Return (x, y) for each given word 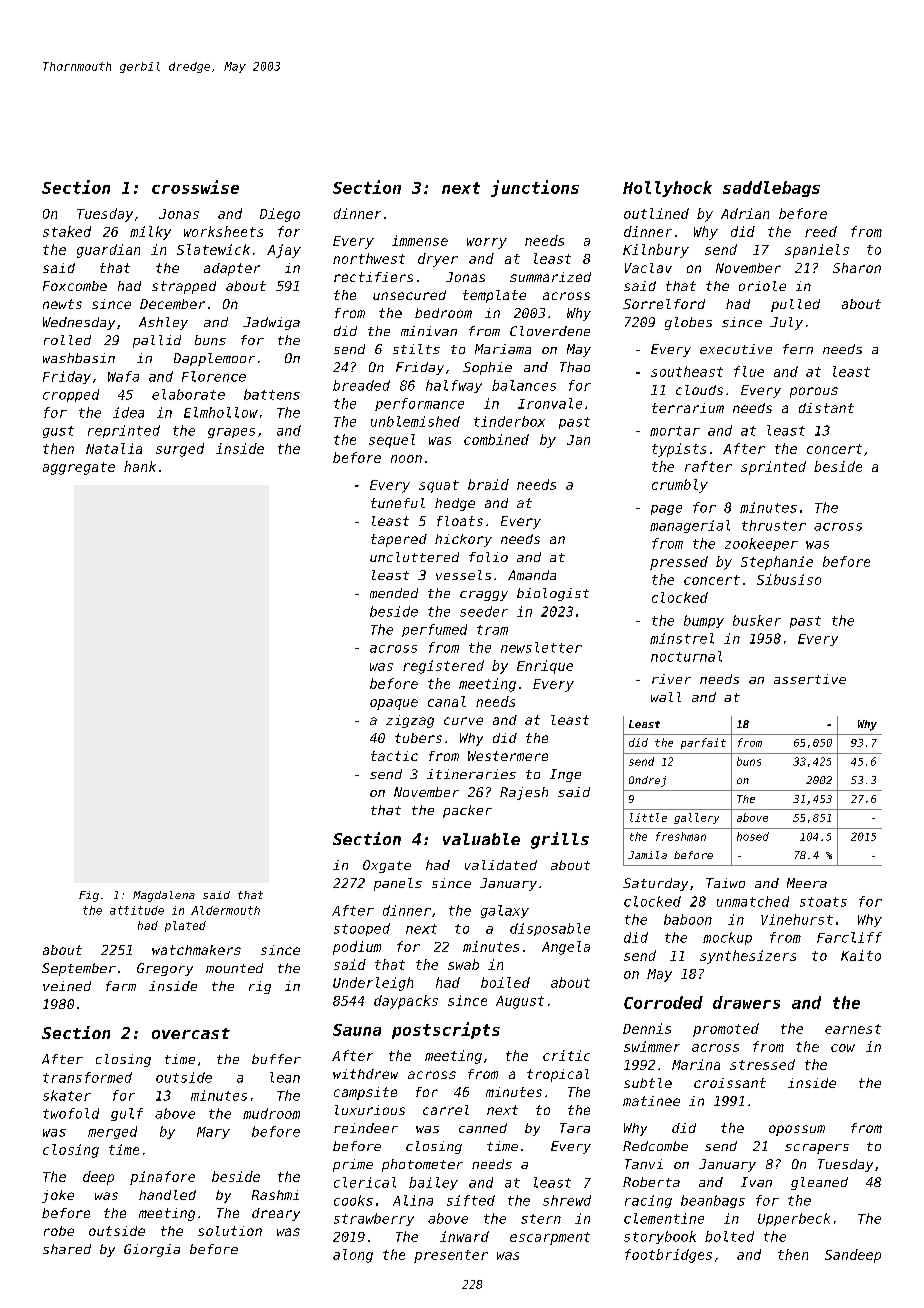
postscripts (446, 1030)
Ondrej (647, 781)
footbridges (668, 1256)
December (172, 304)
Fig (89, 896)
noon (406, 459)
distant (826, 408)
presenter (451, 1256)
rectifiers (373, 277)
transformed (87, 1077)
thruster (774, 525)
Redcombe (655, 1146)
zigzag (410, 721)
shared (67, 1249)
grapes (231, 433)
